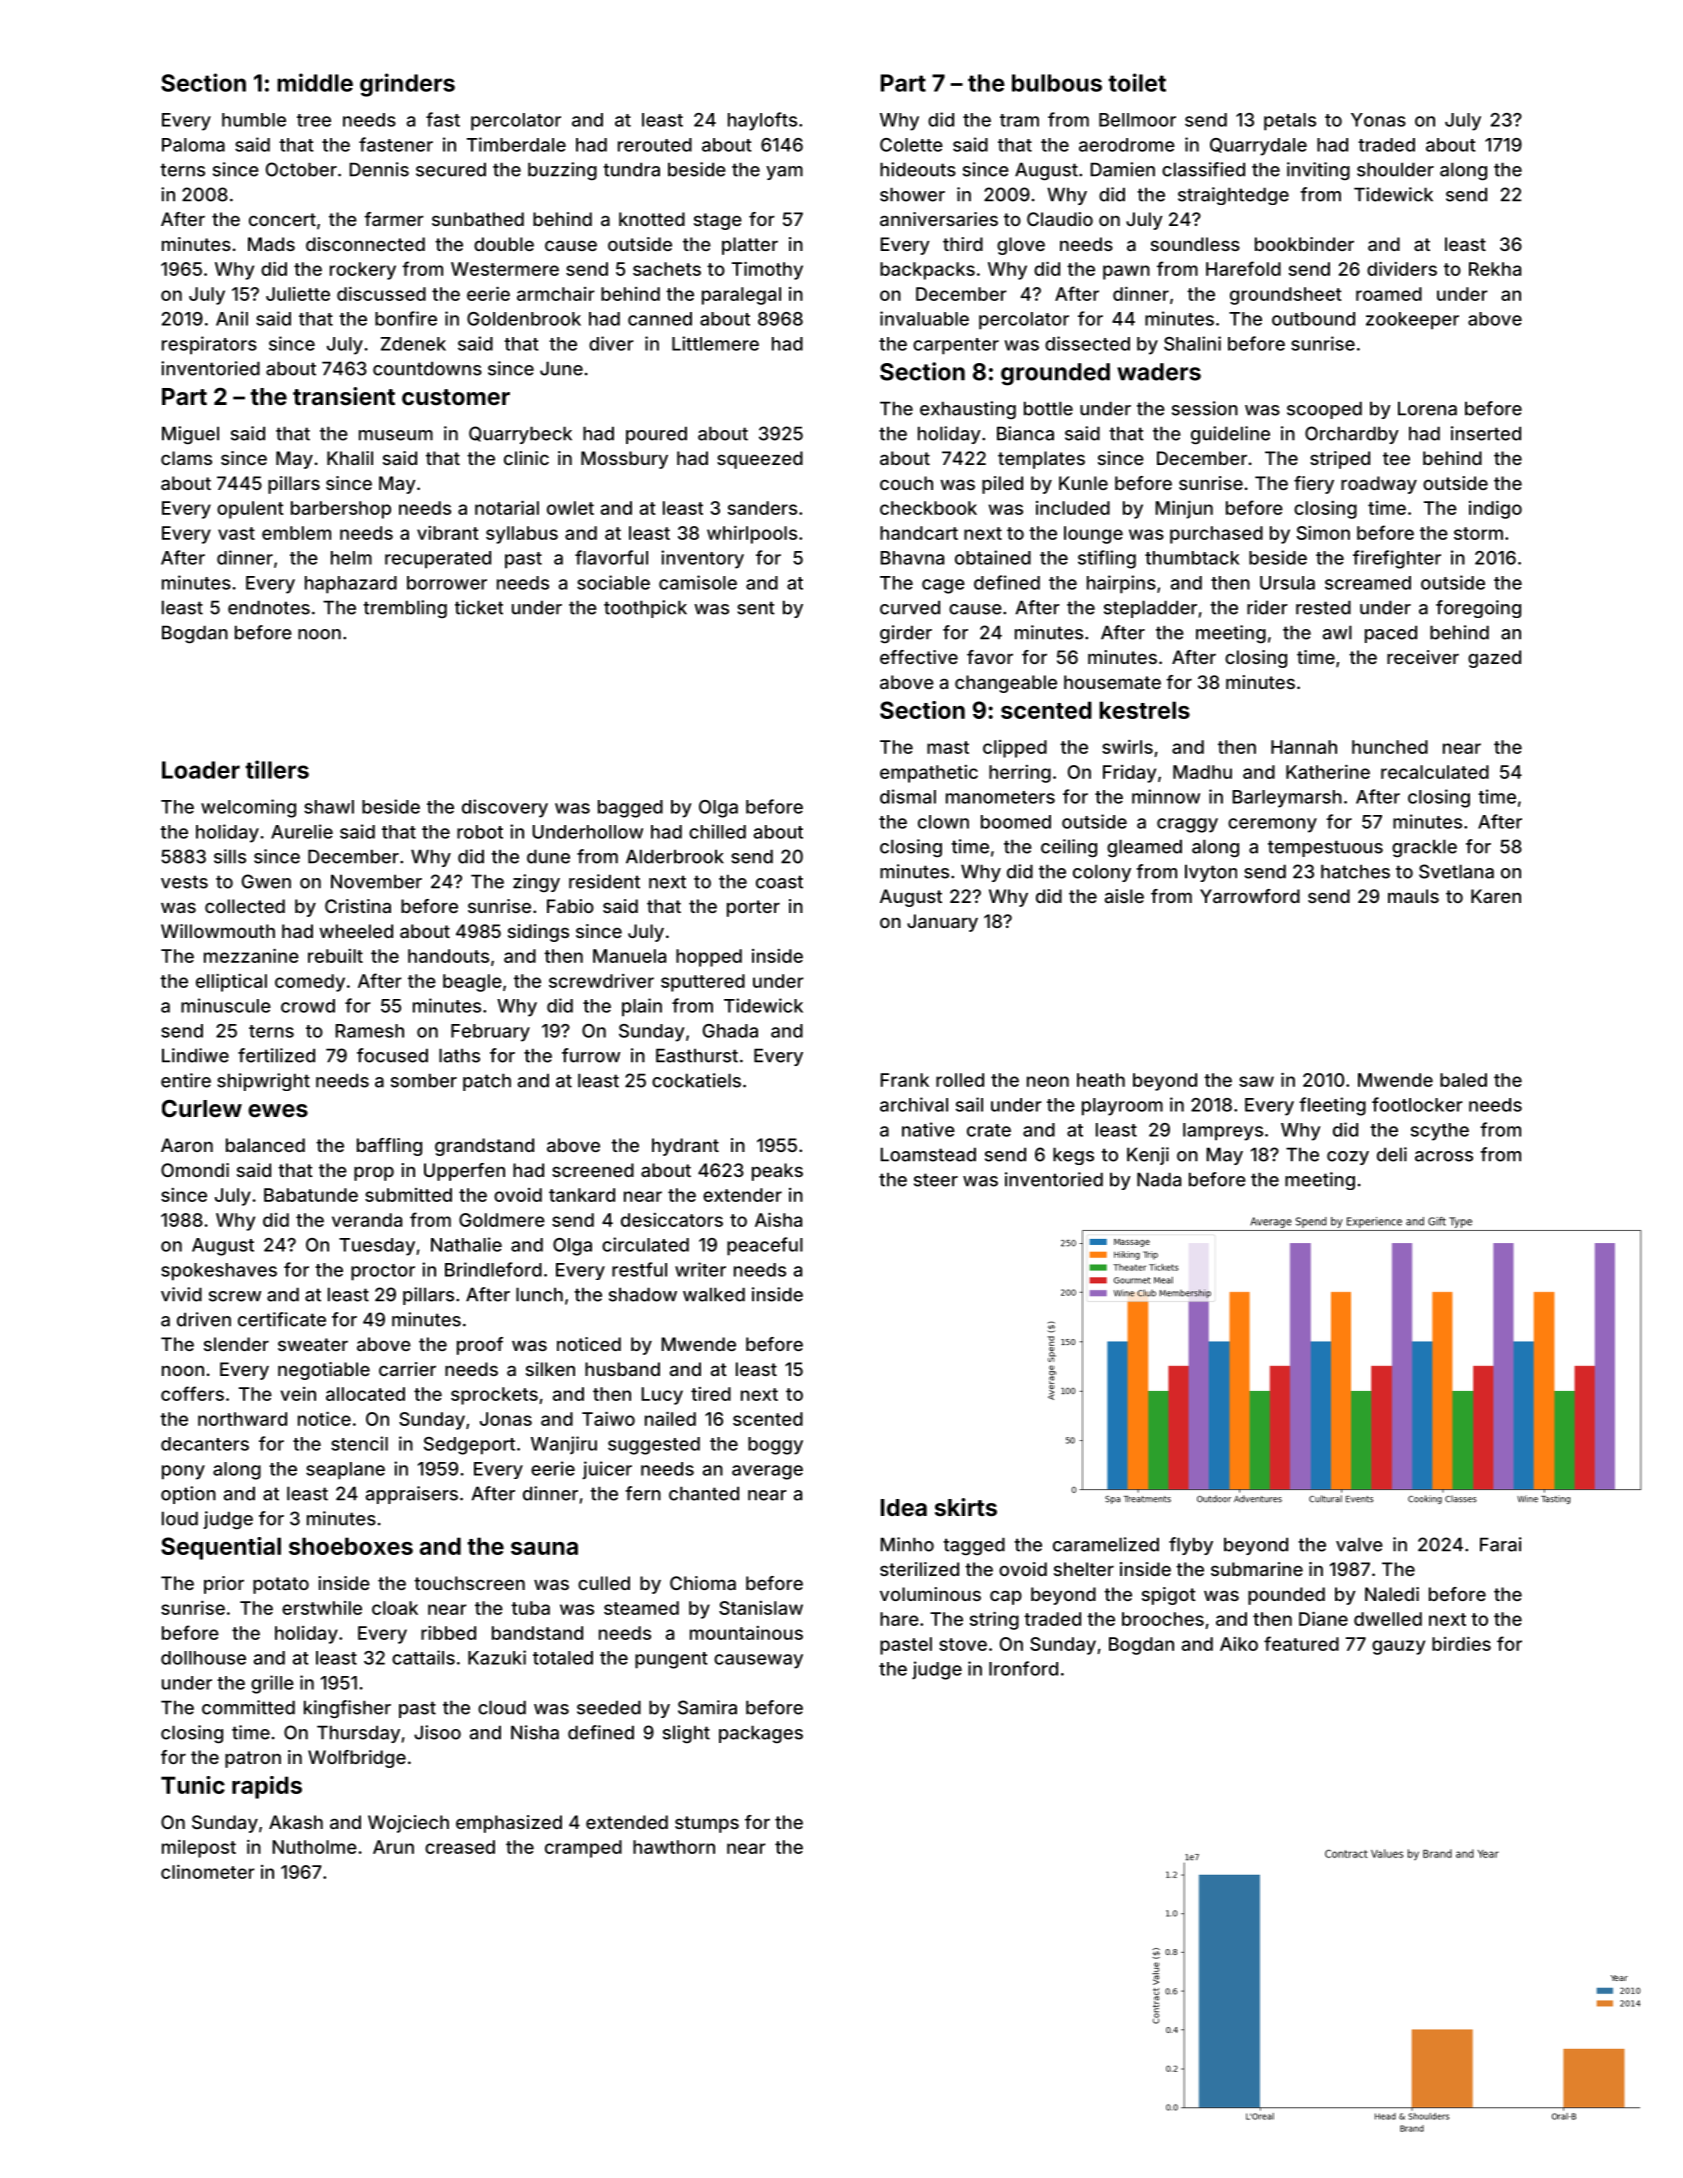 This image has width=1683, height=2178. Describe the element at coordinates (675, 856) in the image. I see `Alderbrook` at that location.
